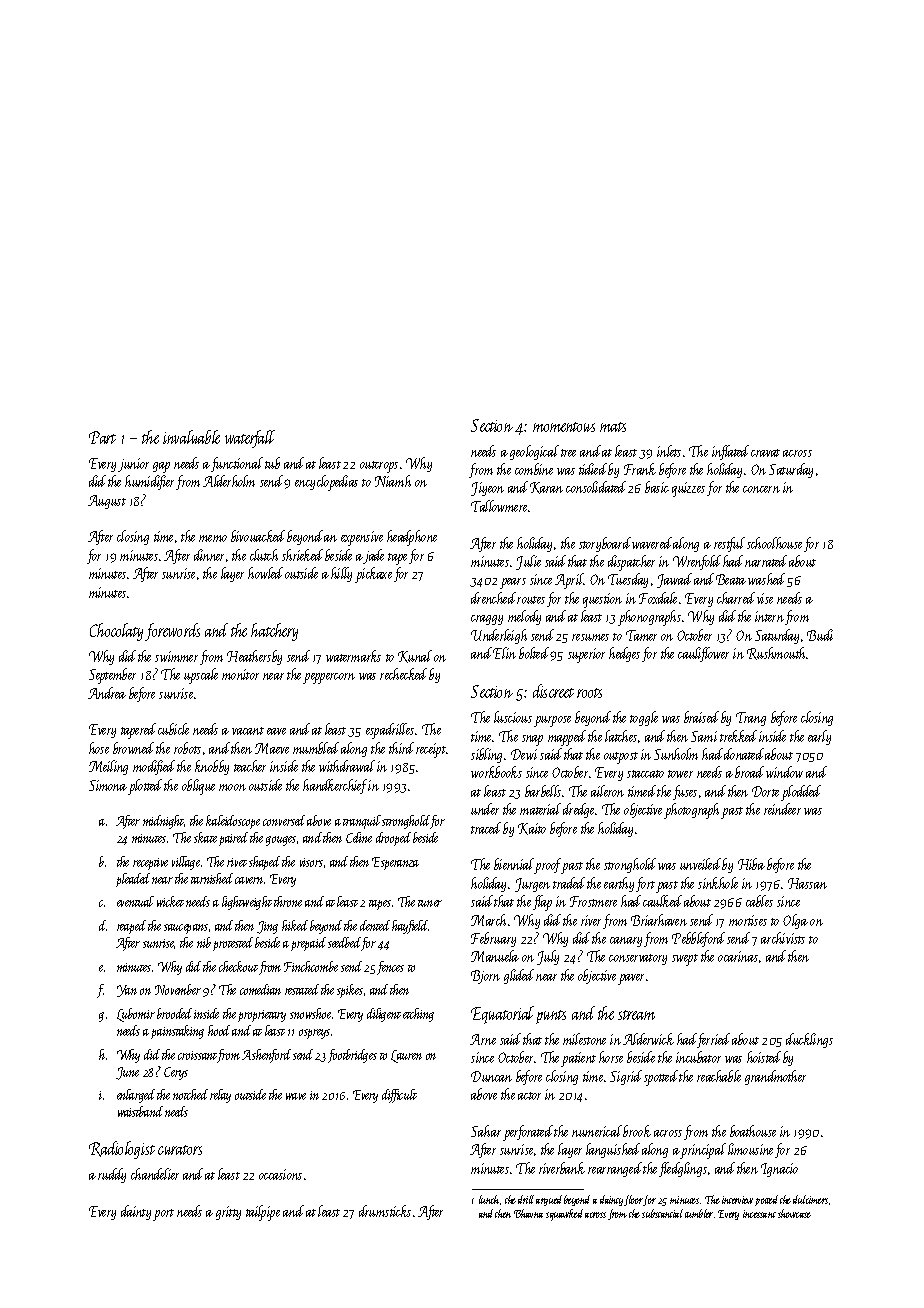  What do you see at coordinates (765, 598) in the screenshot?
I see `vise` at bounding box center [765, 598].
